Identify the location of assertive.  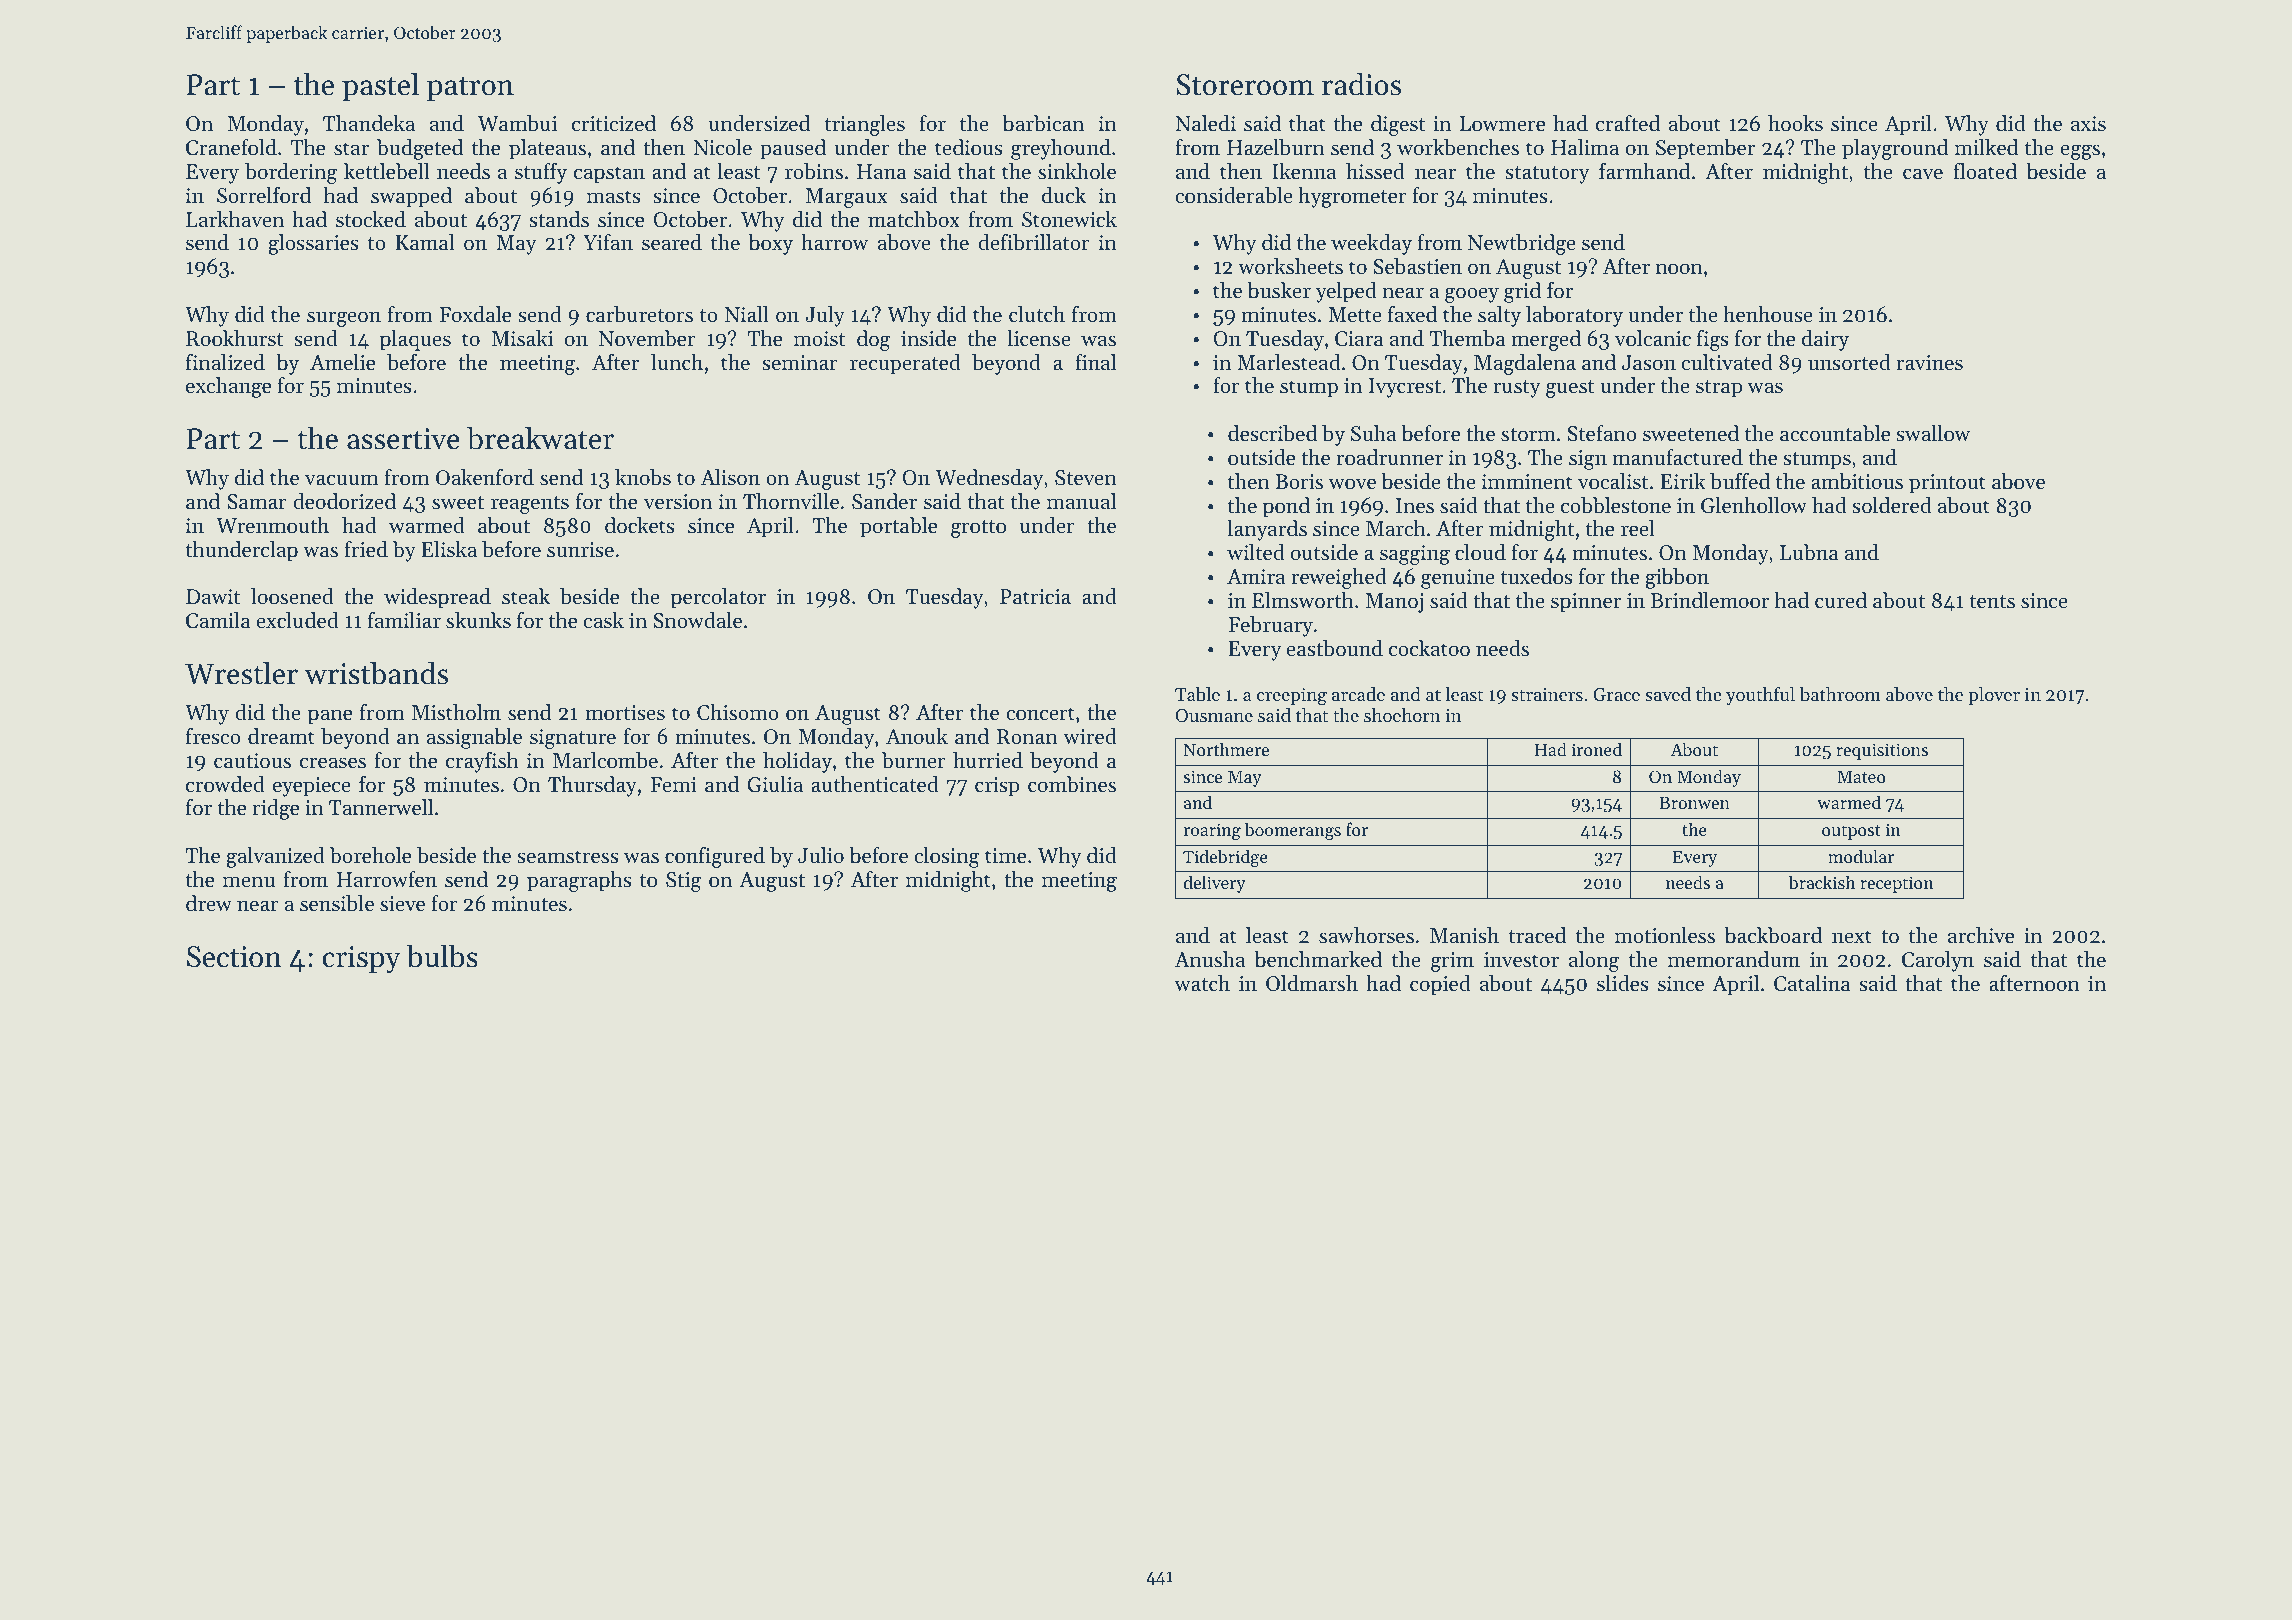
(403, 439).
